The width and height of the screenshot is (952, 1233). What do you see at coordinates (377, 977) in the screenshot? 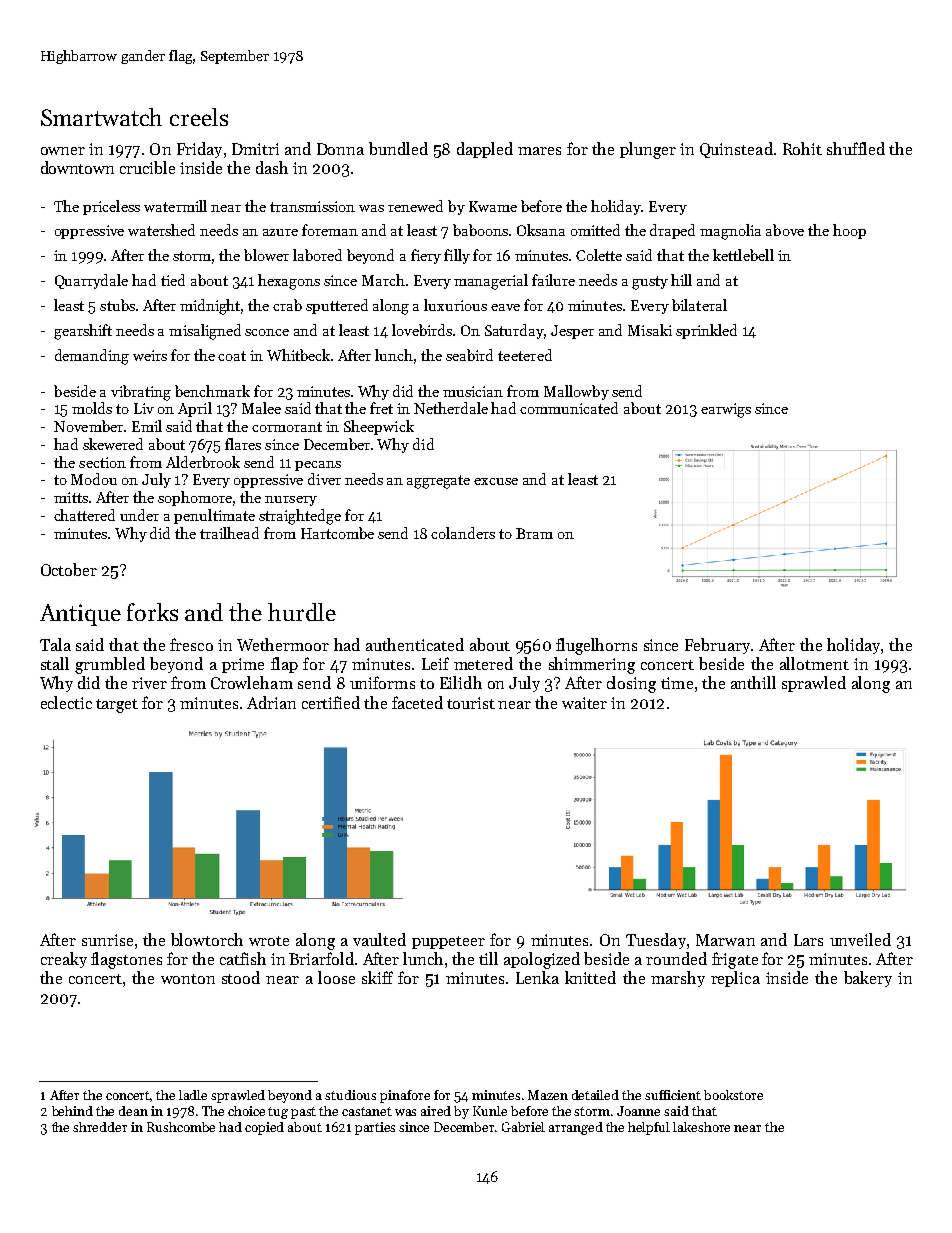
I see `skiff` at bounding box center [377, 977].
